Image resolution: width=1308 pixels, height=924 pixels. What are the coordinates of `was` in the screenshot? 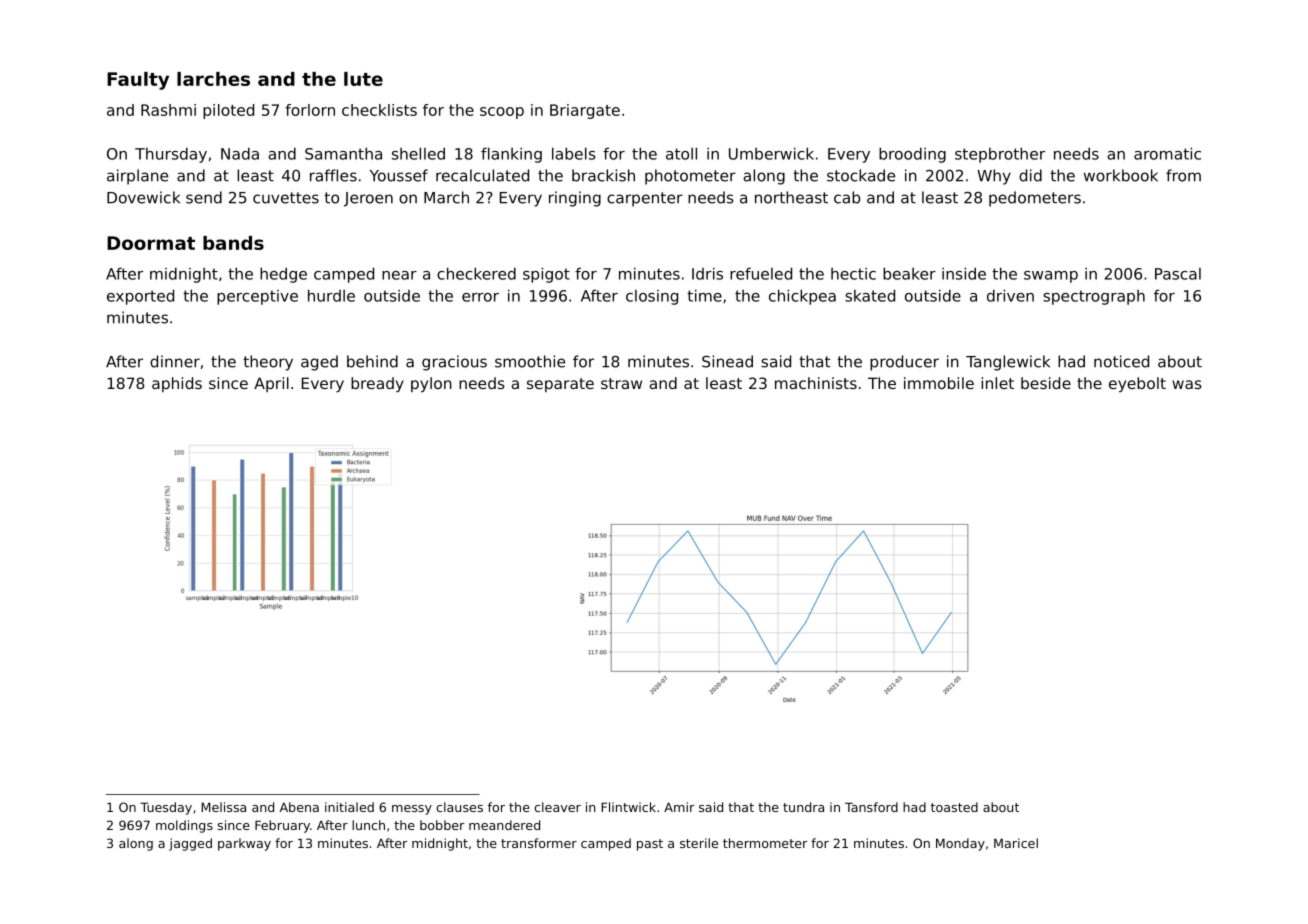 It's located at (1187, 384).
